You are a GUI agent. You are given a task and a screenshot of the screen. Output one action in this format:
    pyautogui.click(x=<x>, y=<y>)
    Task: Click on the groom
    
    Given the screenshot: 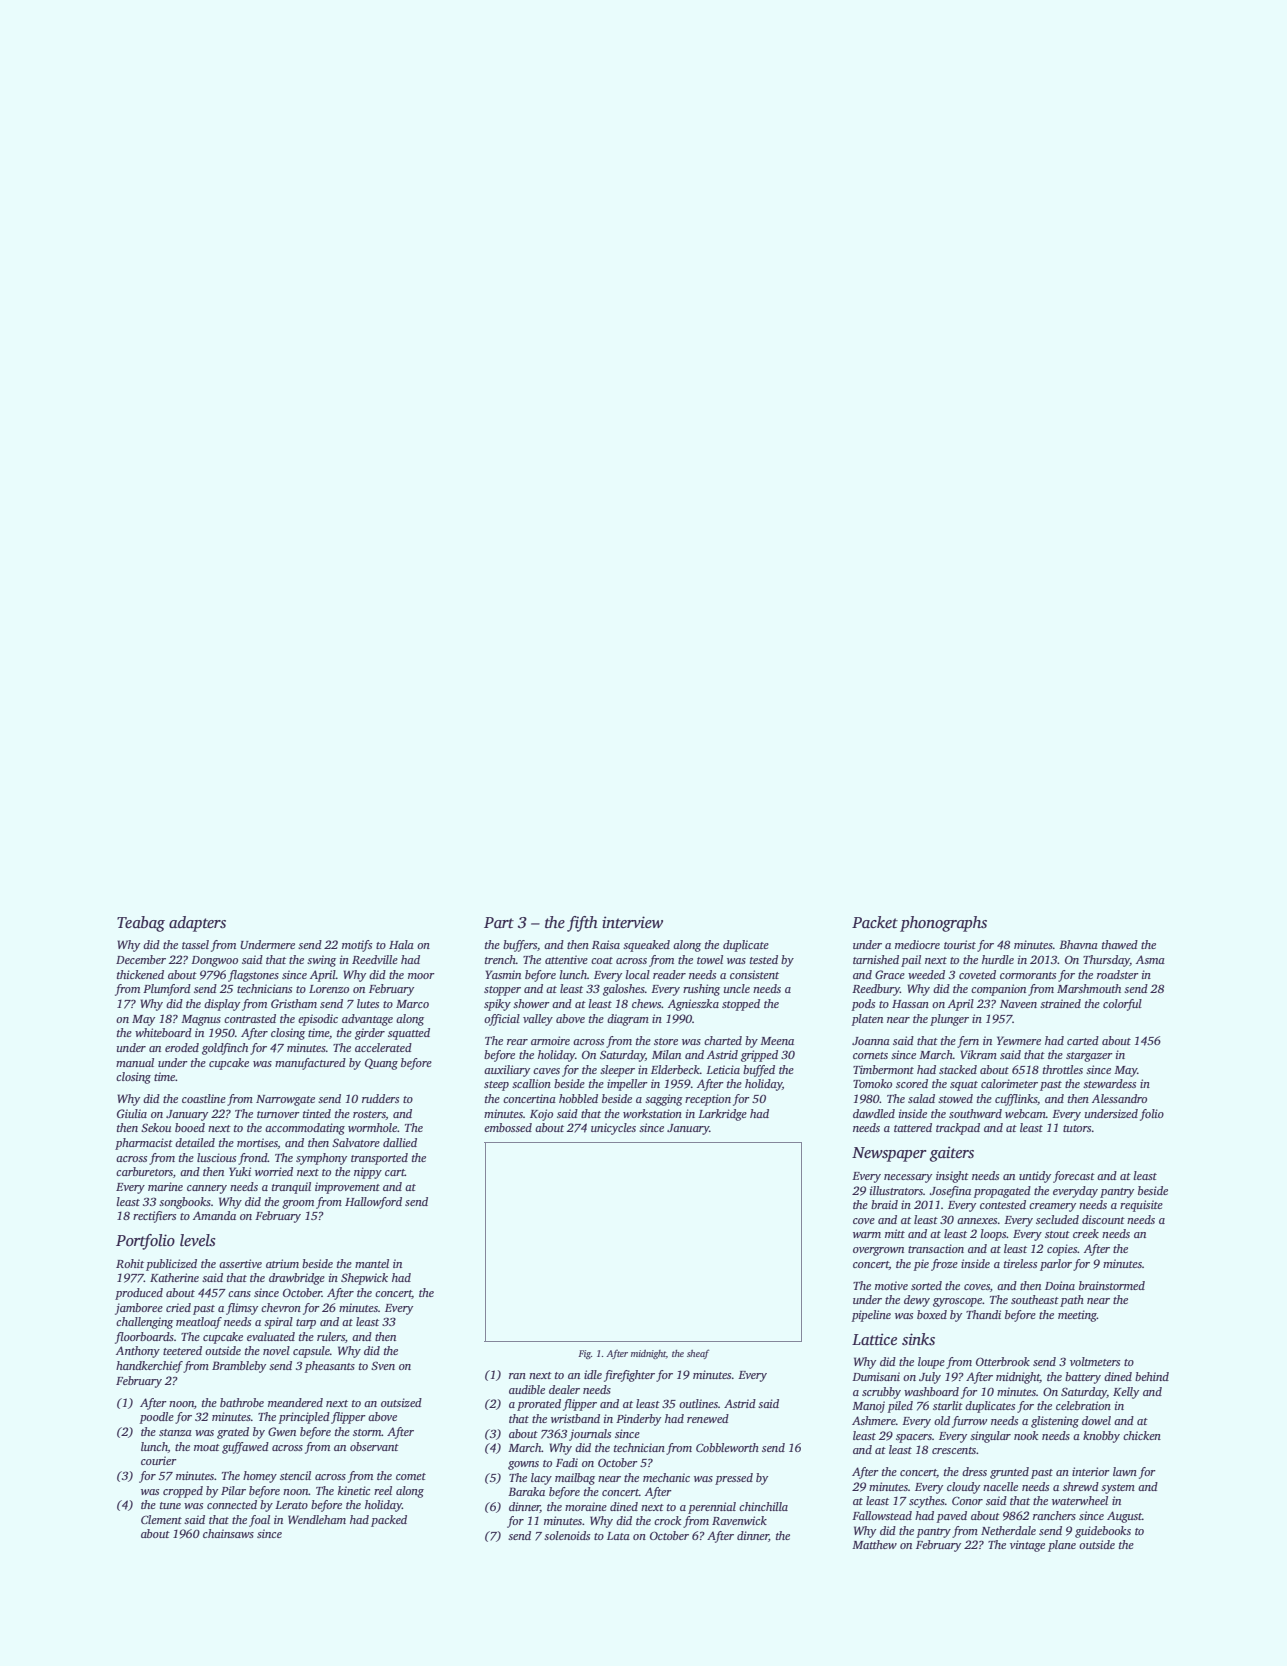 What is the action you would take?
    pyautogui.click(x=298, y=1204)
